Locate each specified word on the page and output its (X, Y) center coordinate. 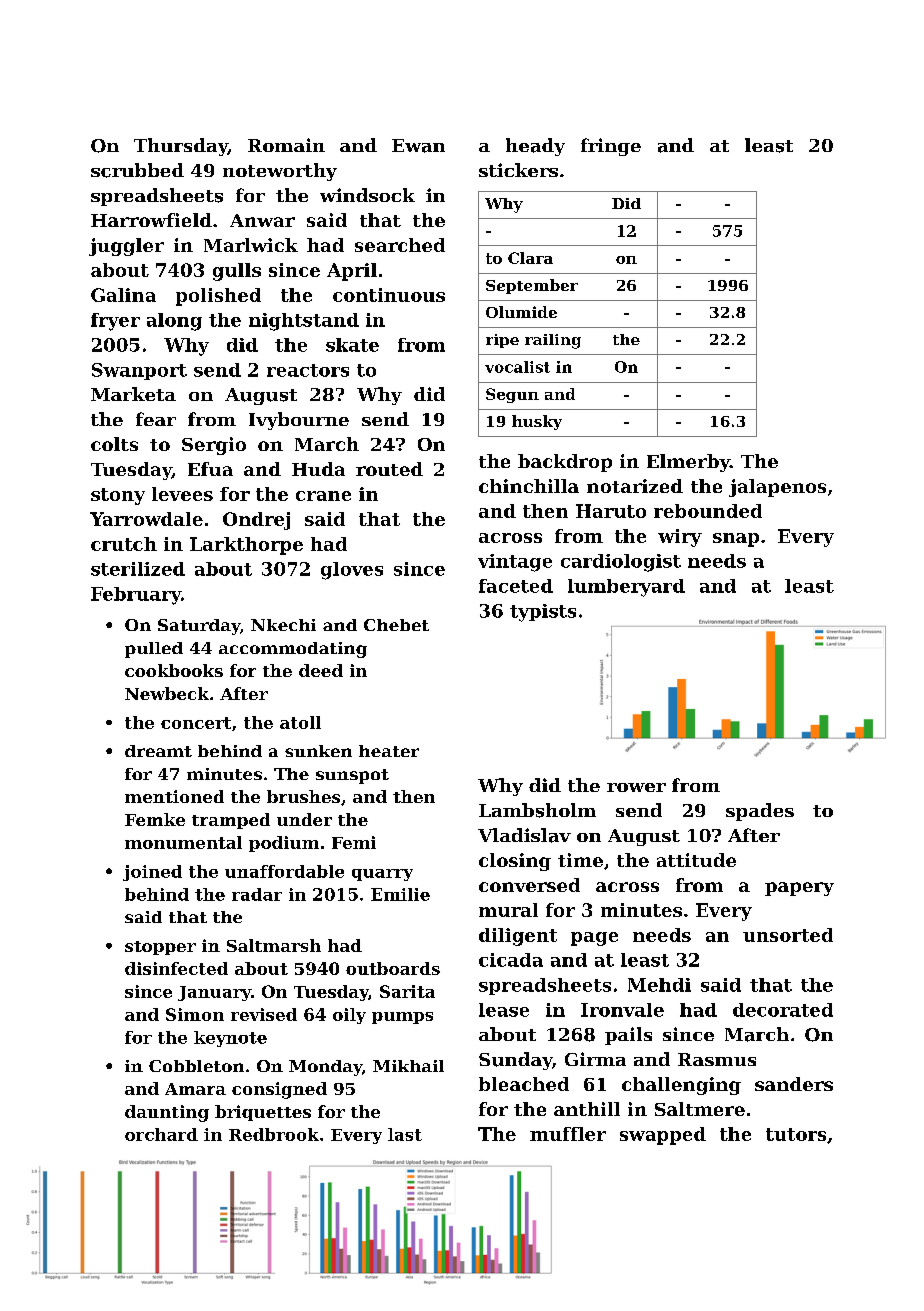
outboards (393, 968)
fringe (611, 147)
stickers (518, 170)
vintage (515, 563)
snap (736, 540)
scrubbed (137, 170)
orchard (161, 1134)
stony (118, 496)
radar (257, 894)
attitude (696, 860)
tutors (796, 1134)
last (405, 1134)
